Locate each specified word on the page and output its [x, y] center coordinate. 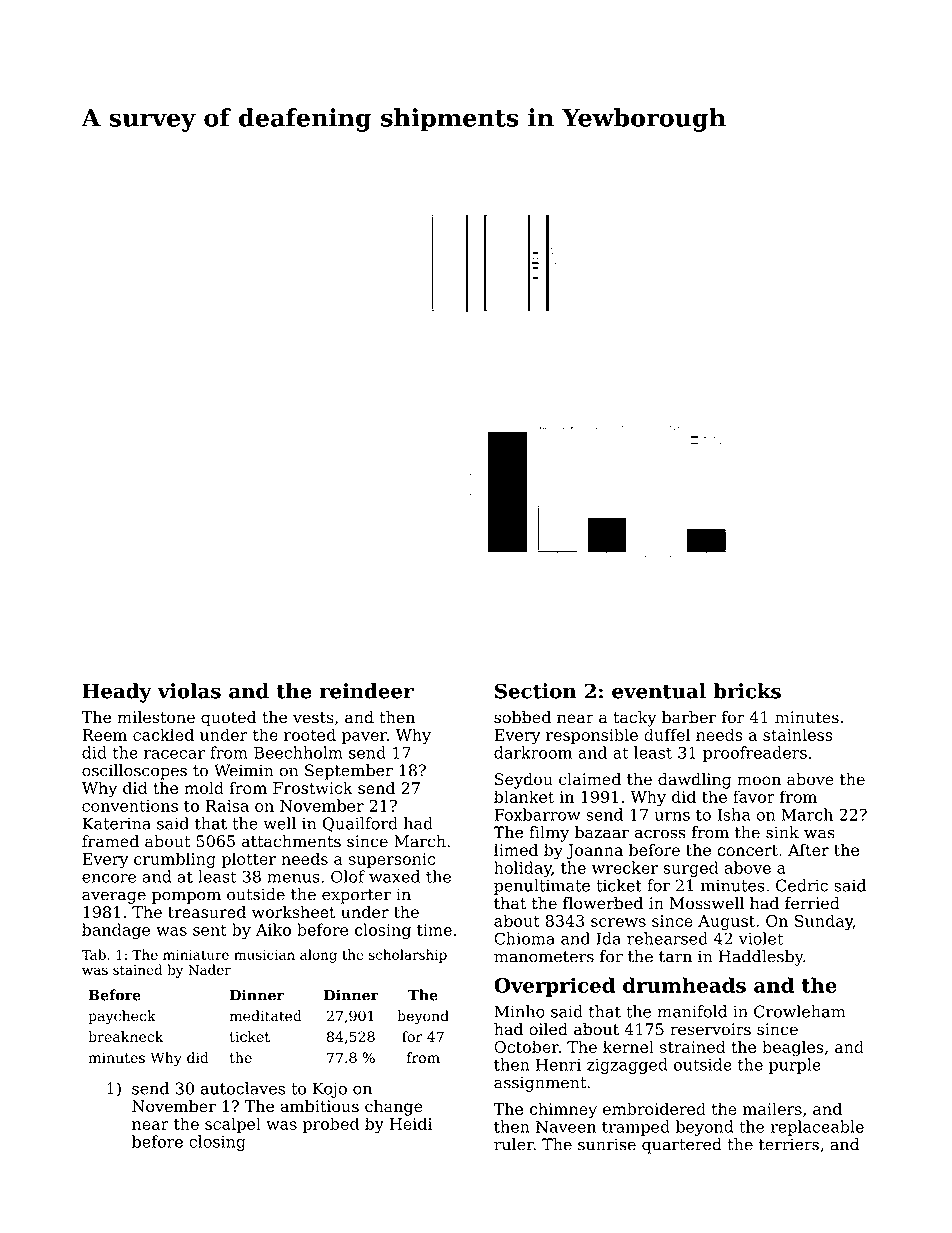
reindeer [366, 691]
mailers [772, 1108]
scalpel [233, 1125]
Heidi [411, 1123]
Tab [93, 954]
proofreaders [755, 754]
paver [364, 738]
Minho [519, 1011]
